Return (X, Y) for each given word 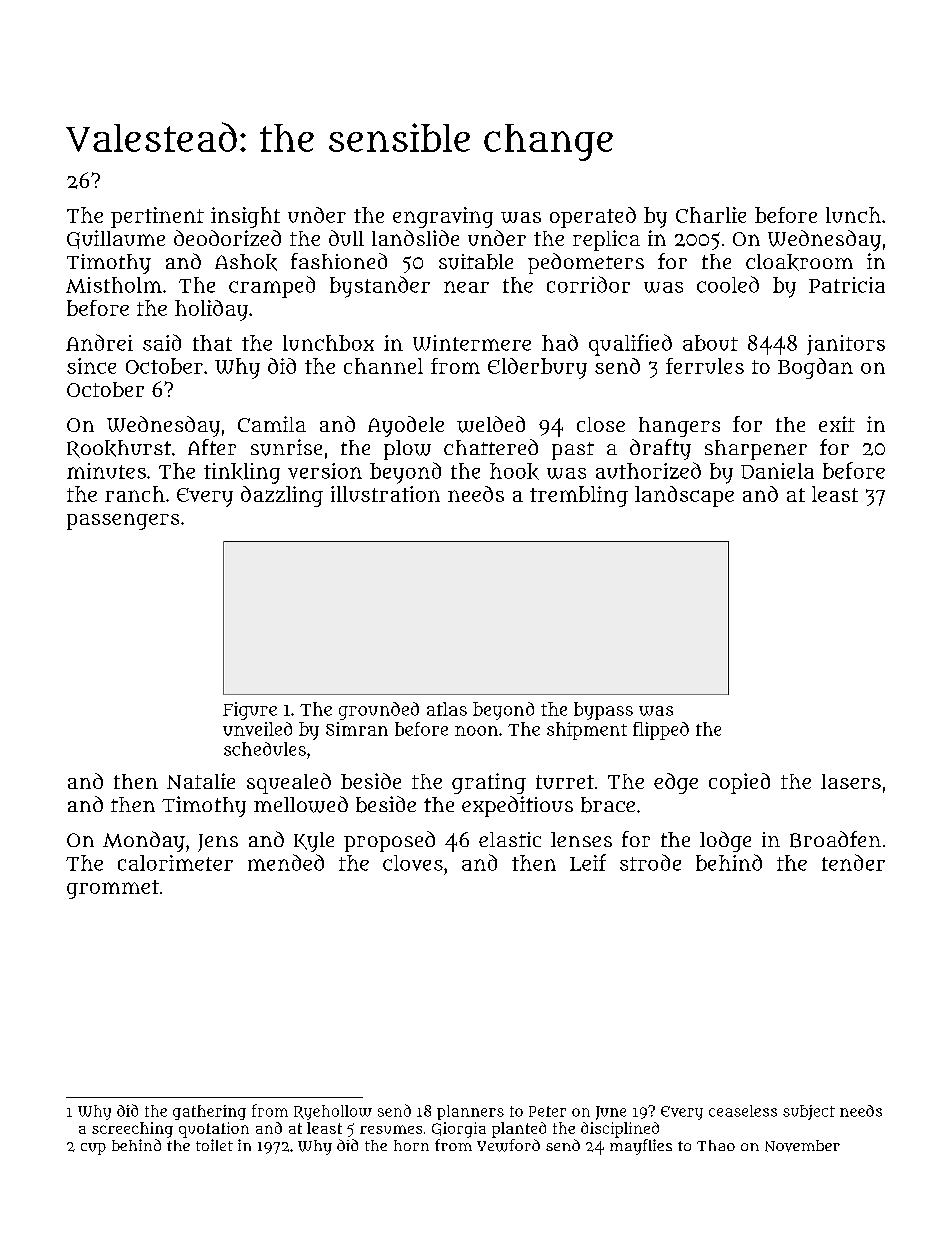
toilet (214, 1145)
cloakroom (799, 262)
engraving (443, 217)
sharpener (756, 450)
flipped (661, 731)
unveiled (257, 729)
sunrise (286, 447)
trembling (579, 496)
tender (853, 862)
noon (476, 731)
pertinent (157, 217)
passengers (123, 521)
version (325, 471)
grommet (113, 889)
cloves (413, 863)
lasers (851, 781)
